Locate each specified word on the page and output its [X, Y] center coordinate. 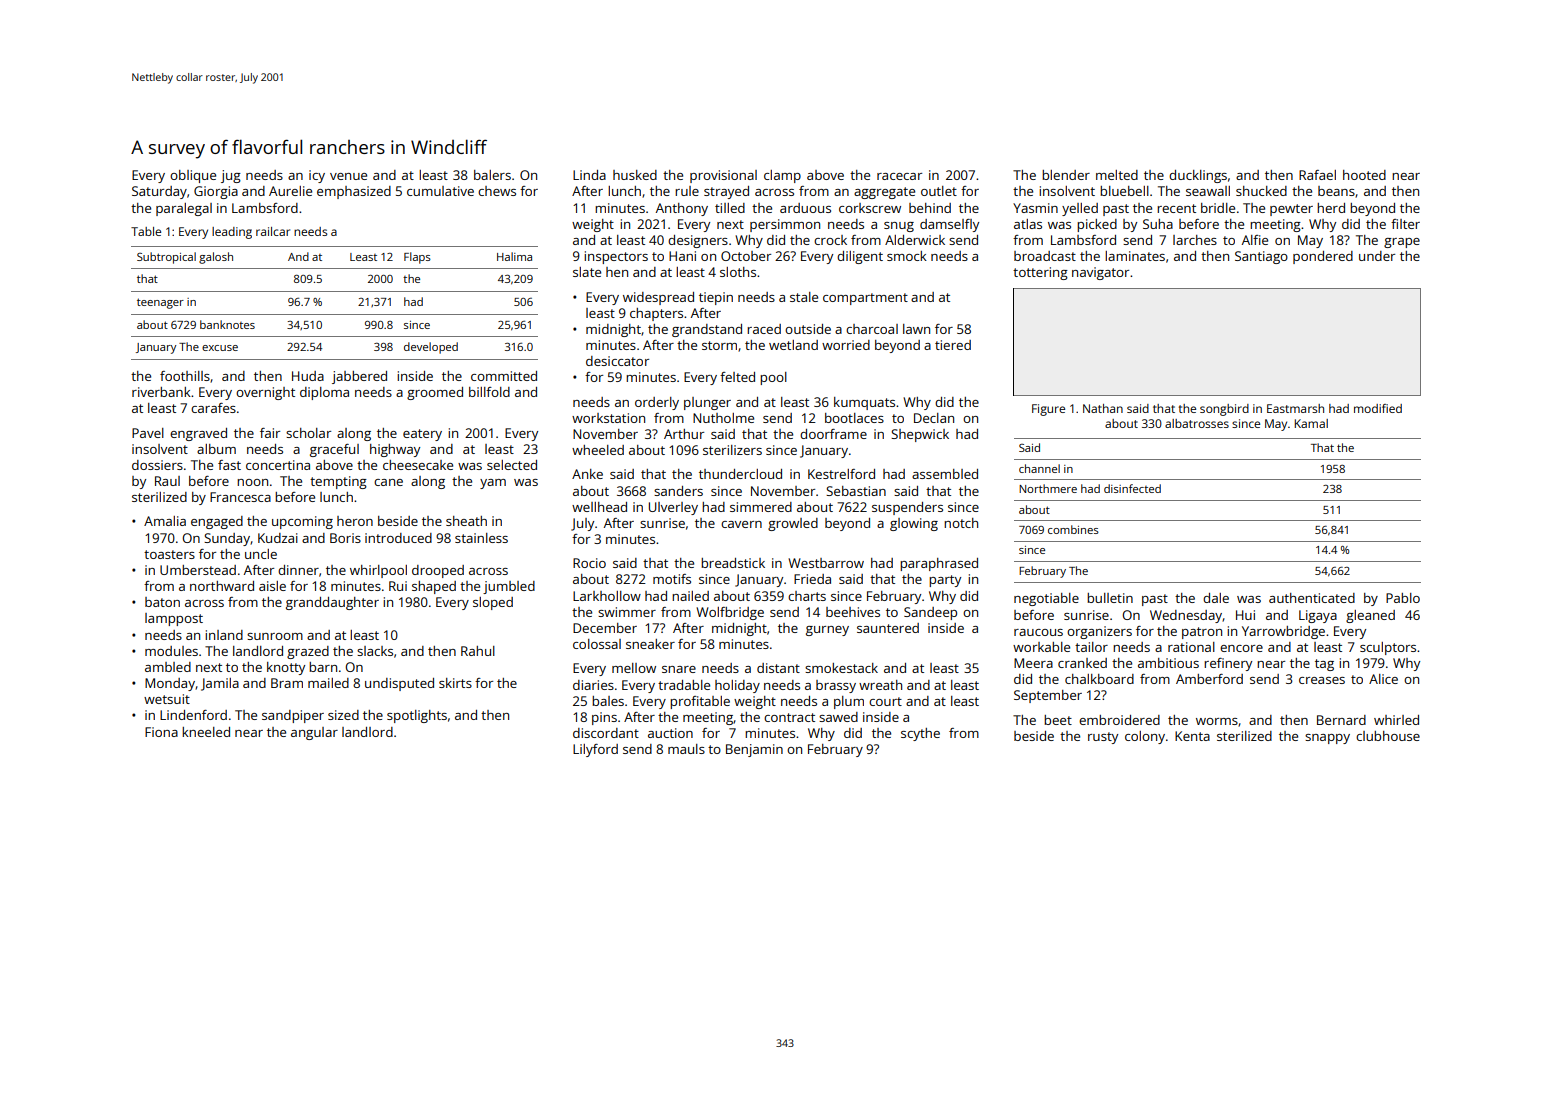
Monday [170, 684]
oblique [193, 176]
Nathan [1103, 408]
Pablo [1403, 598]
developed [431, 348]
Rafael [1317, 175]
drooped [438, 571]
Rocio [589, 563]
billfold [489, 392]
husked [635, 175]
